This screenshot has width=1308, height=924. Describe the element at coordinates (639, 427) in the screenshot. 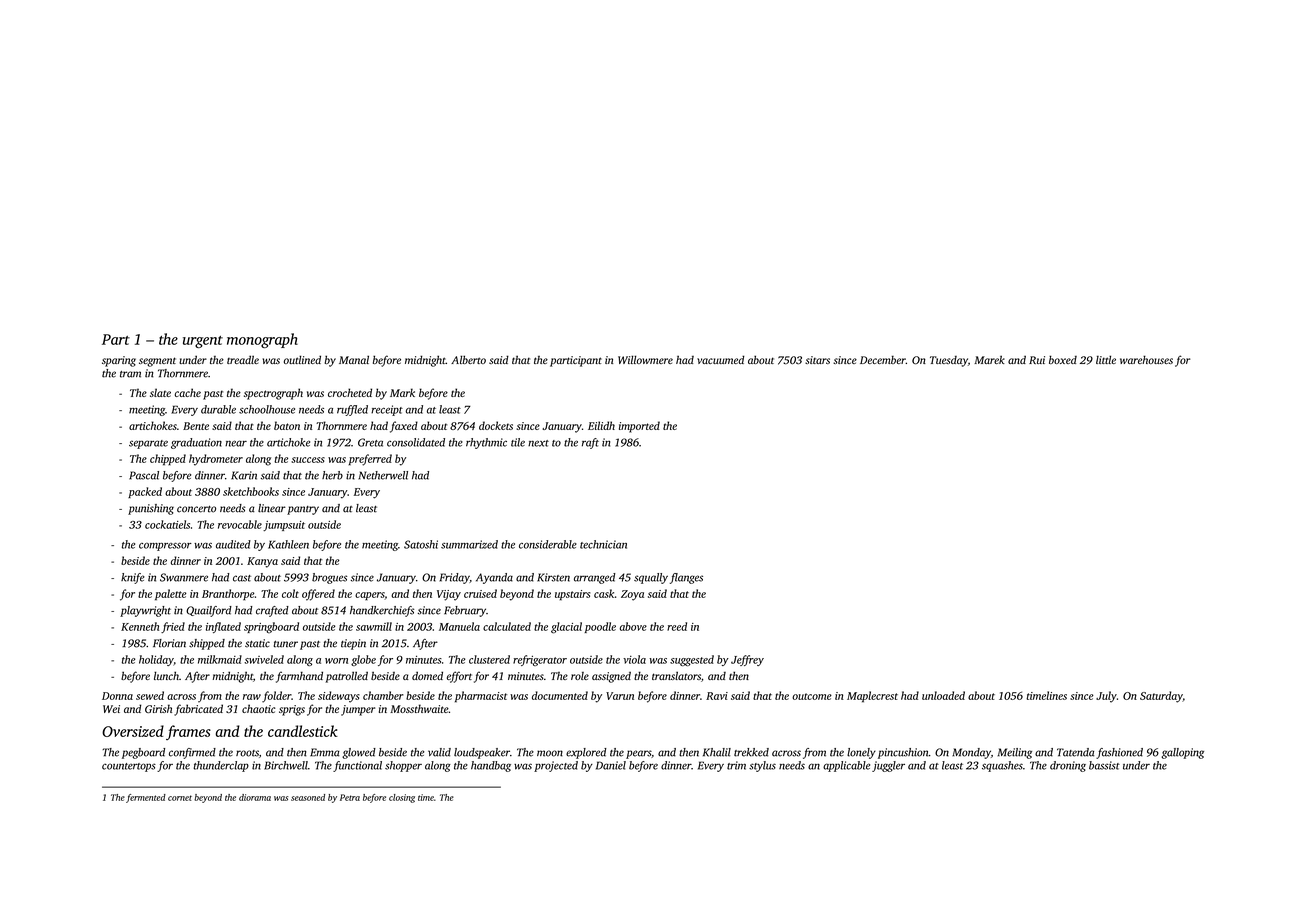

I see `imported` at that location.
